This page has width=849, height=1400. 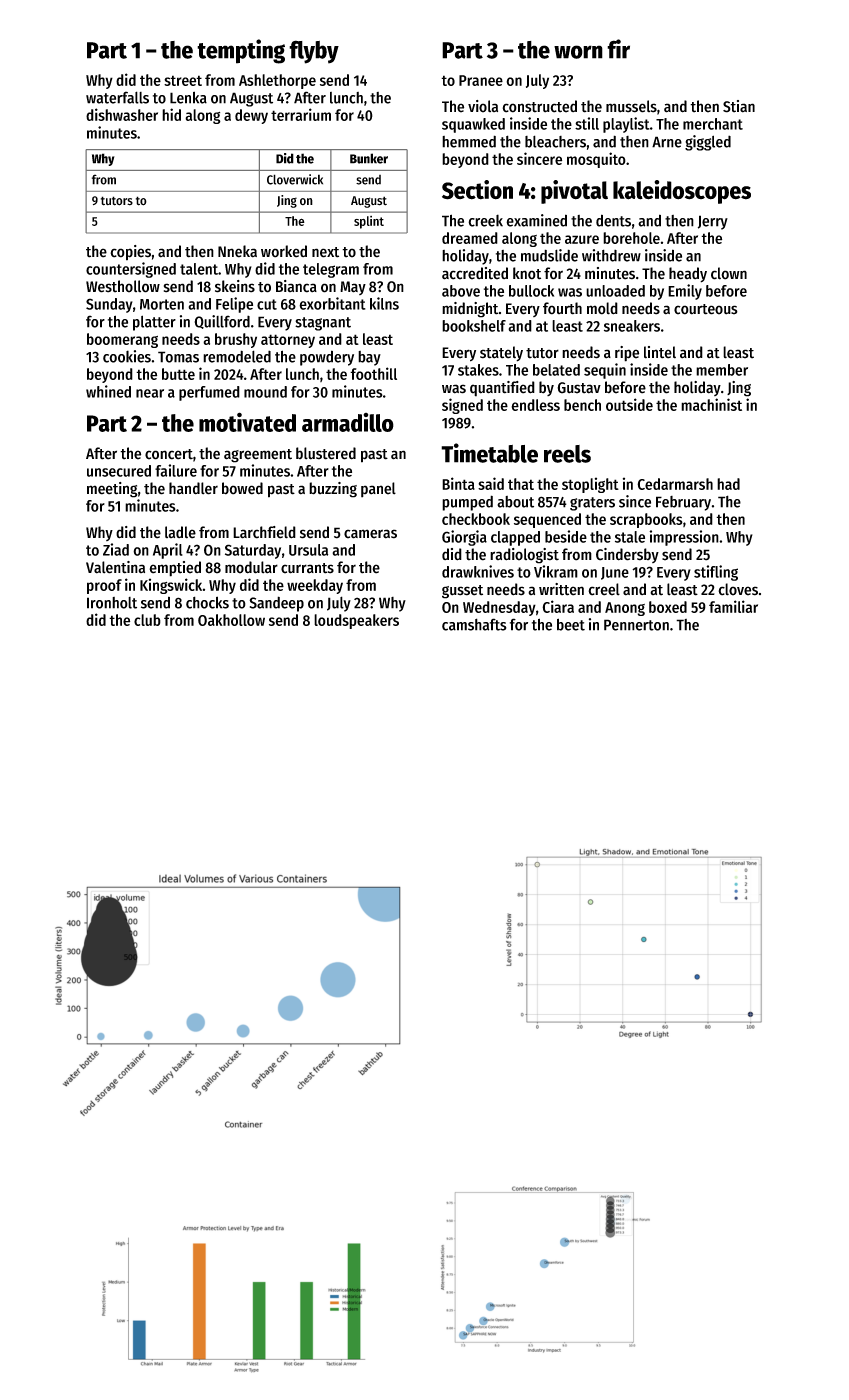 I want to click on Oakhollow, so click(x=231, y=620).
